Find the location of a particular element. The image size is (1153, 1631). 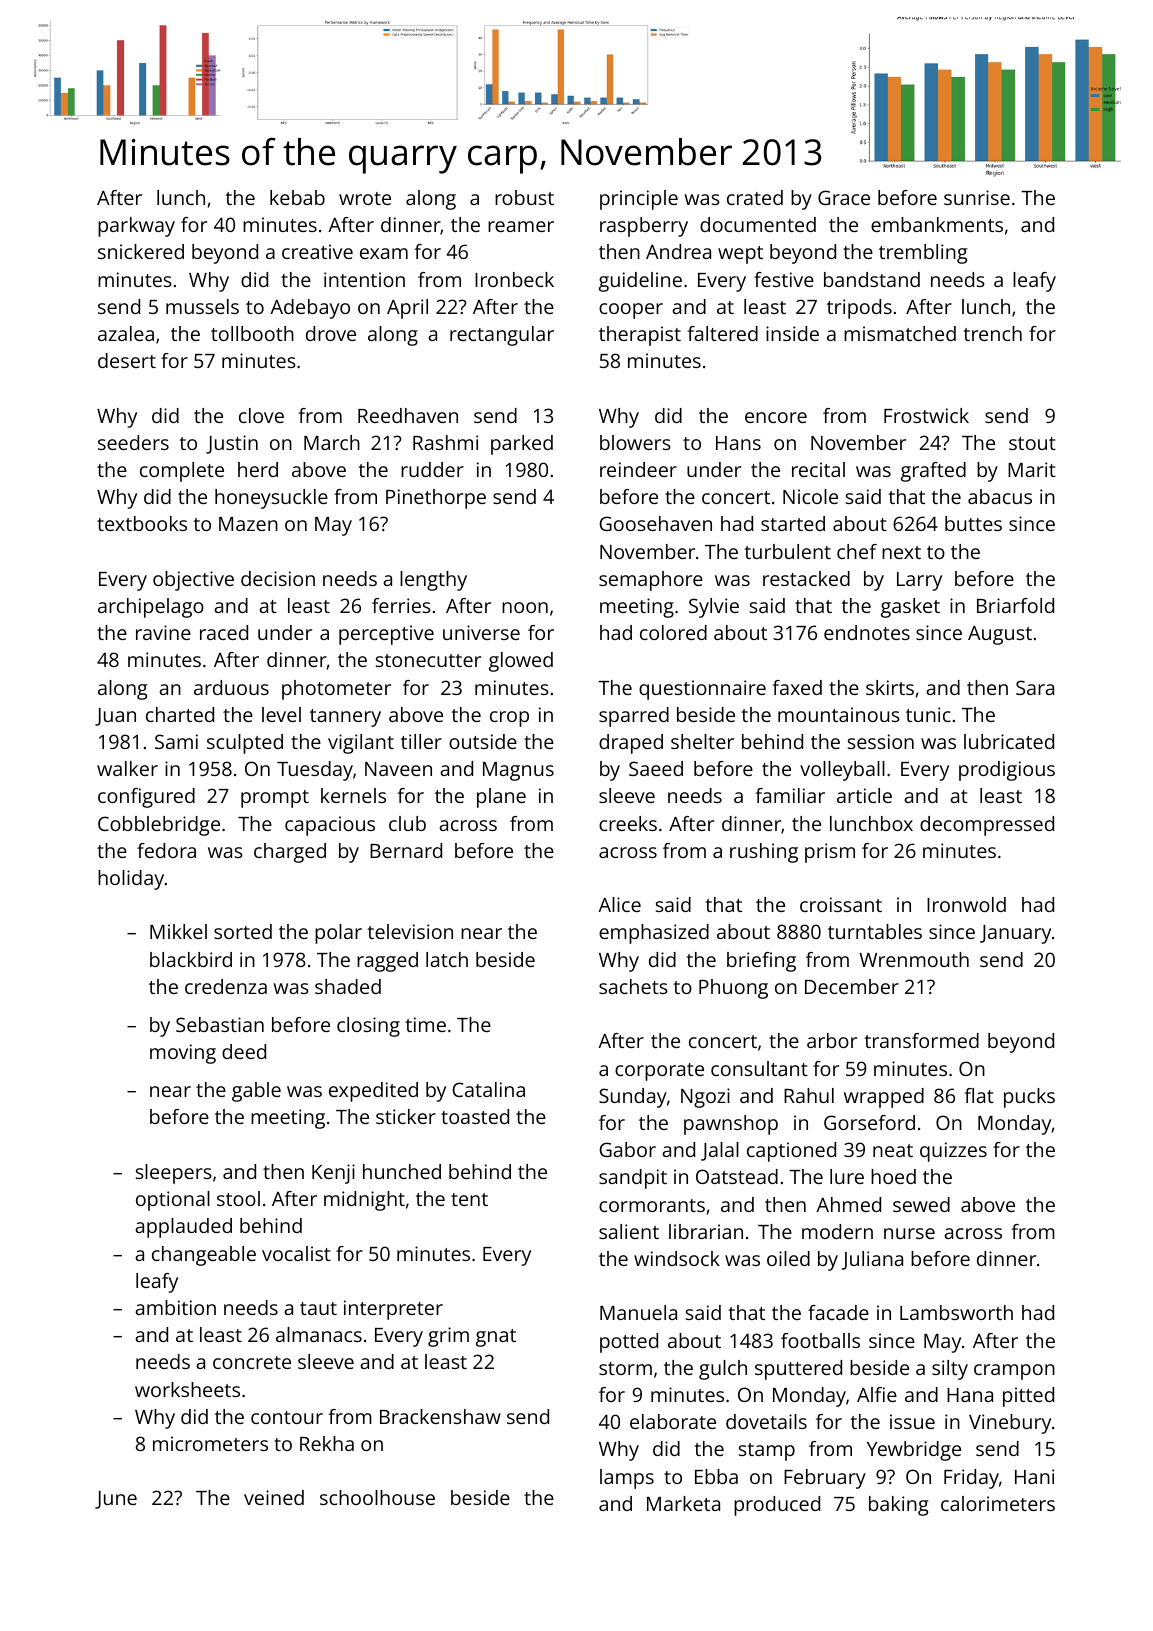

sachets is located at coordinates (633, 986).
